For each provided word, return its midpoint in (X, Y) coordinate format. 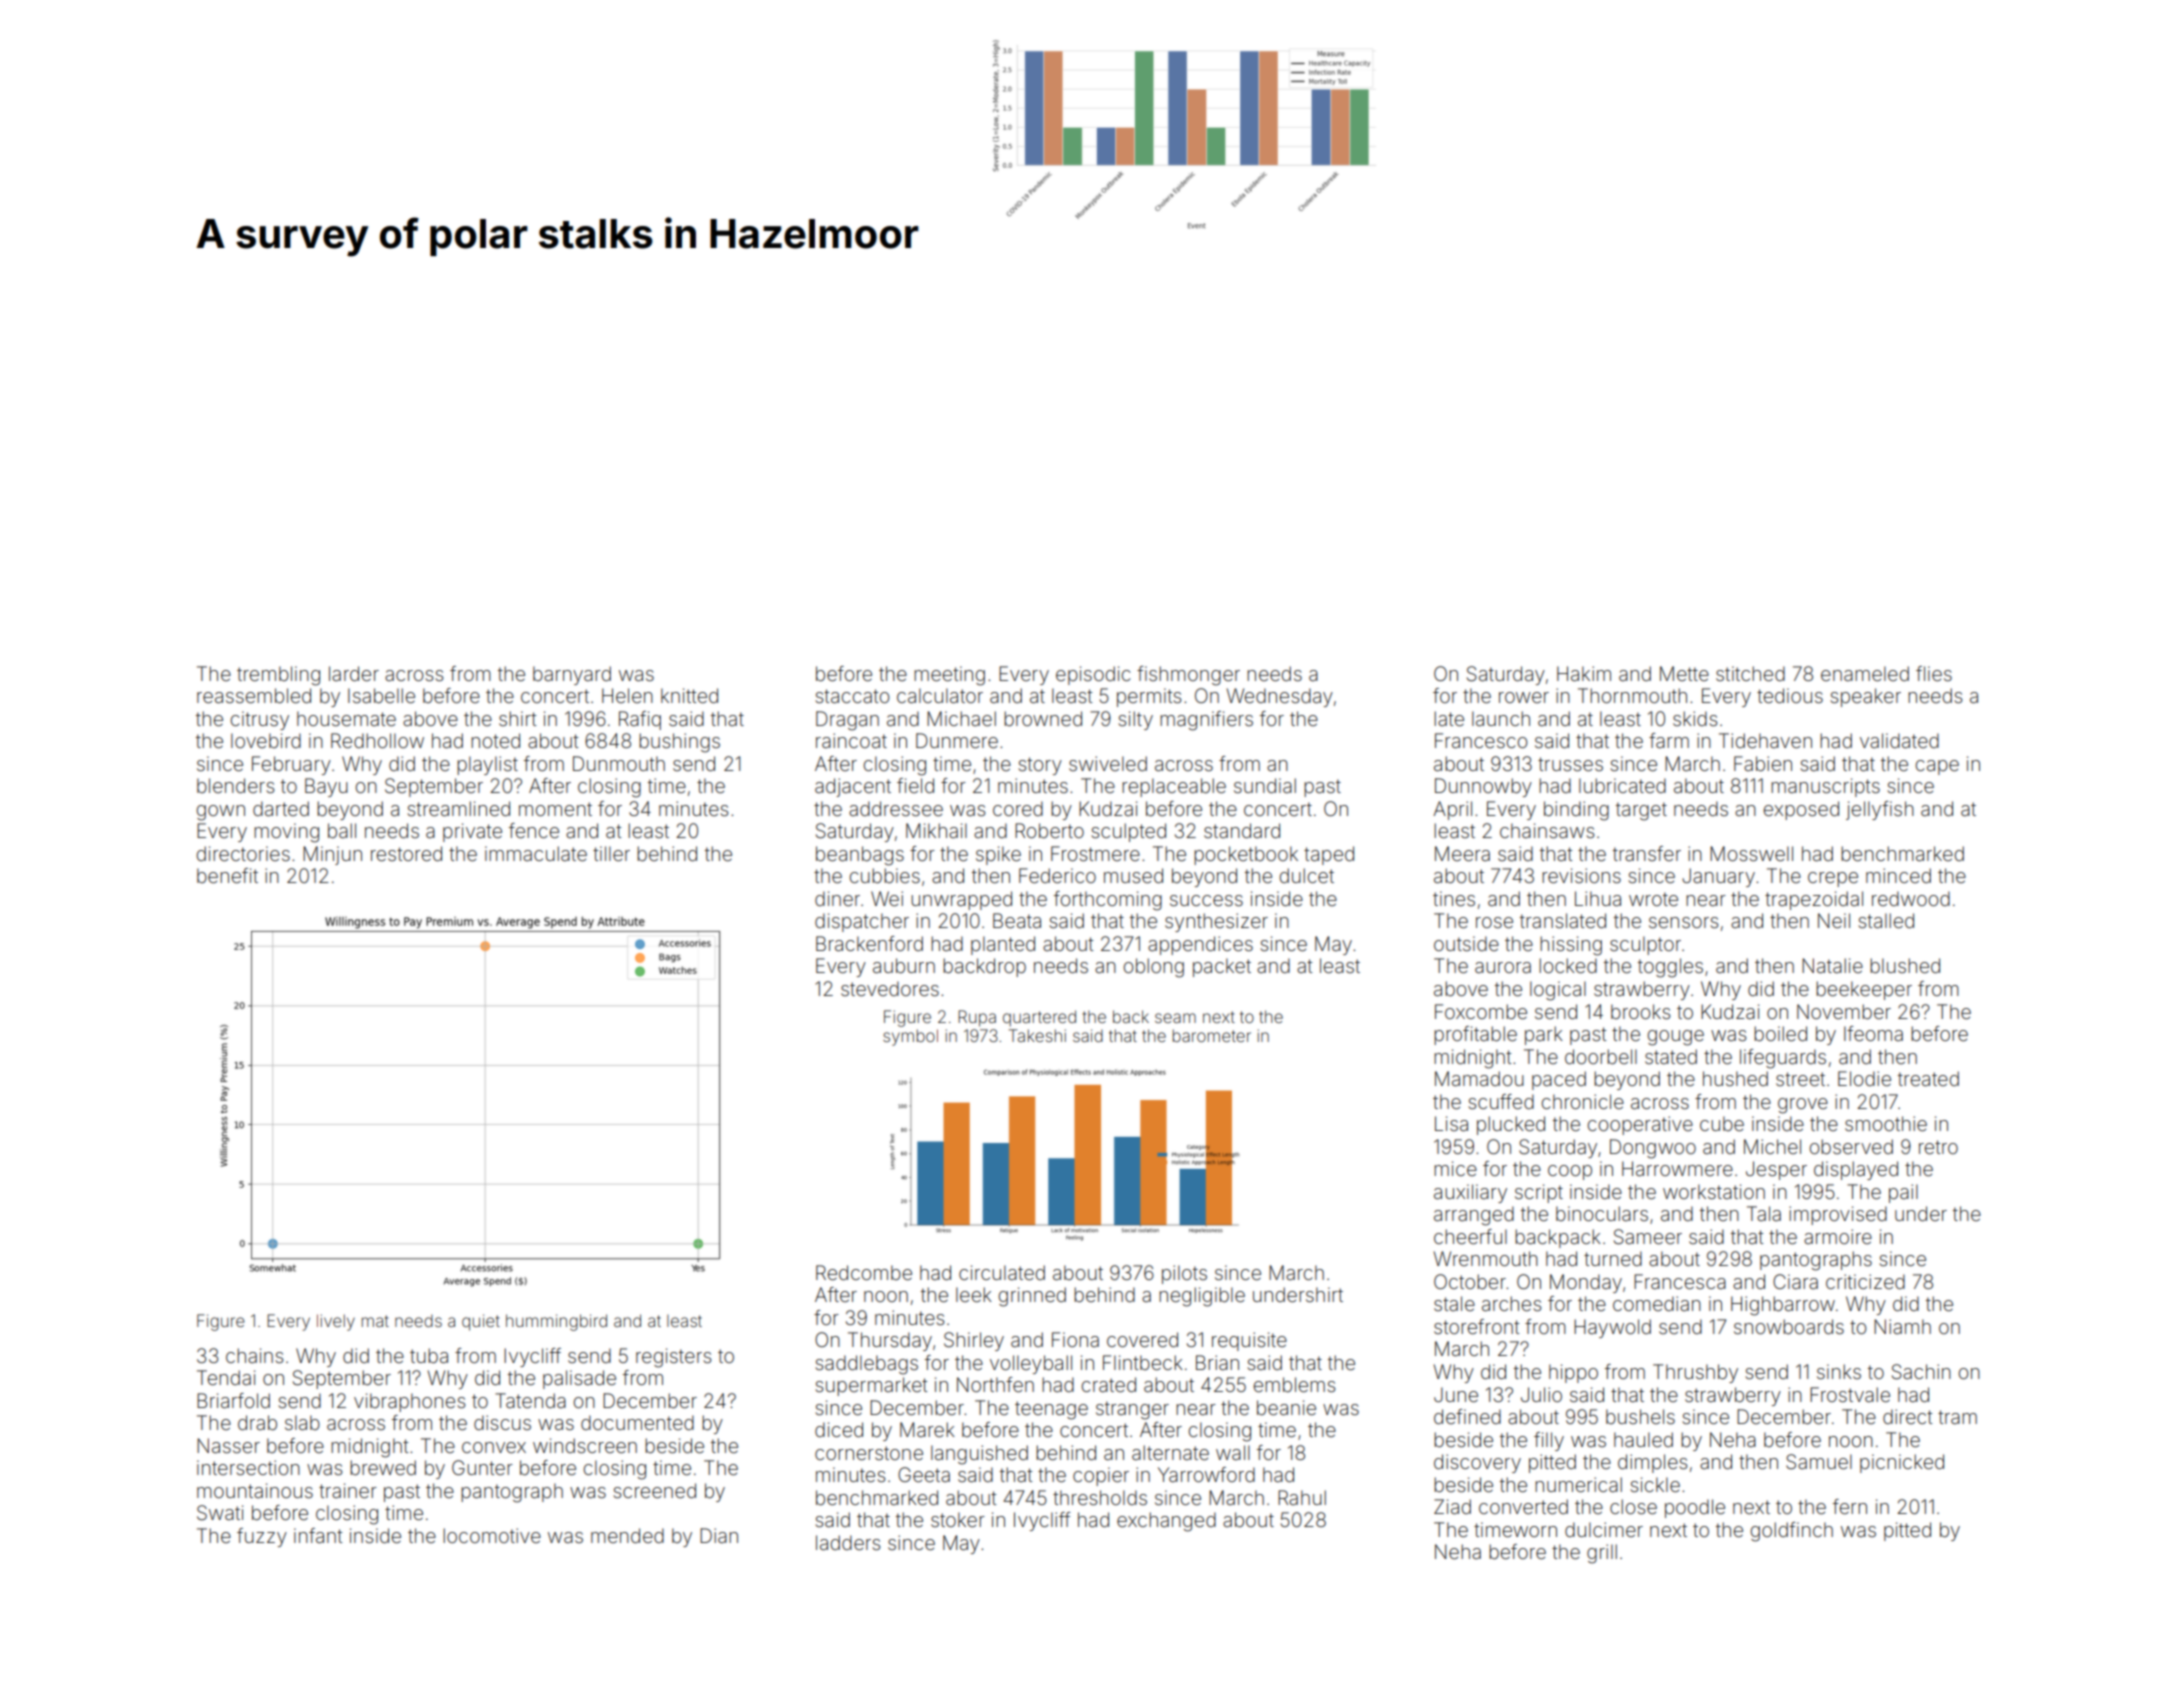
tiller (611, 853)
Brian (1217, 1362)
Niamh (1902, 1326)
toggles (1670, 968)
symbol (910, 1037)
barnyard (572, 675)
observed (1851, 1146)
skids (1695, 718)
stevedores (890, 988)
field (915, 785)
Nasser (228, 1445)
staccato (852, 696)
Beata (1017, 920)
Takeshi (1037, 1035)
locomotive (492, 1535)
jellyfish (1880, 810)
